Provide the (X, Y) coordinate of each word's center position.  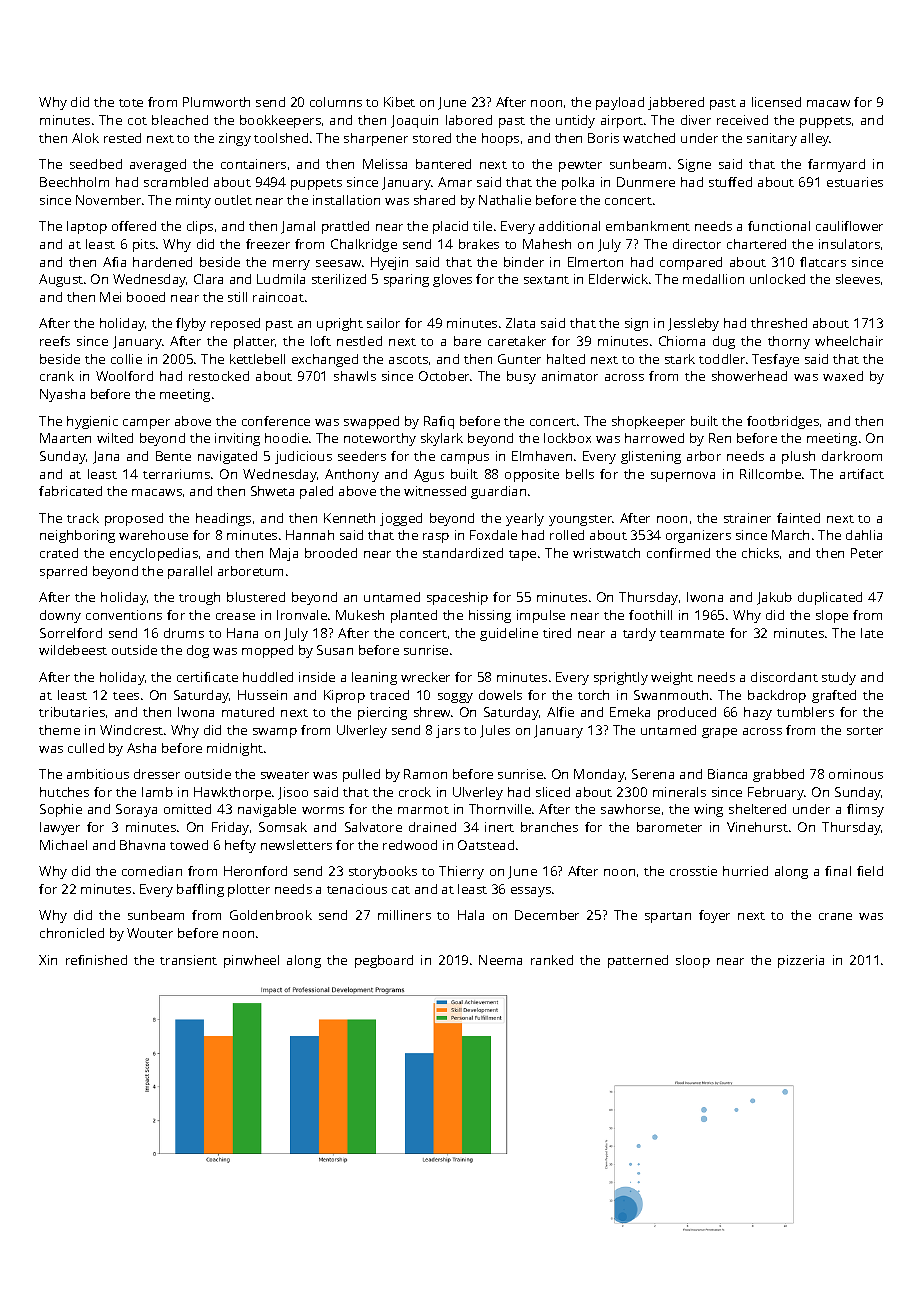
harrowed (654, 438)
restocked (219, 376)
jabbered (676, 103)
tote (131, 103)
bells (580, 474)
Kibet (399, 102)
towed (189, 845)
